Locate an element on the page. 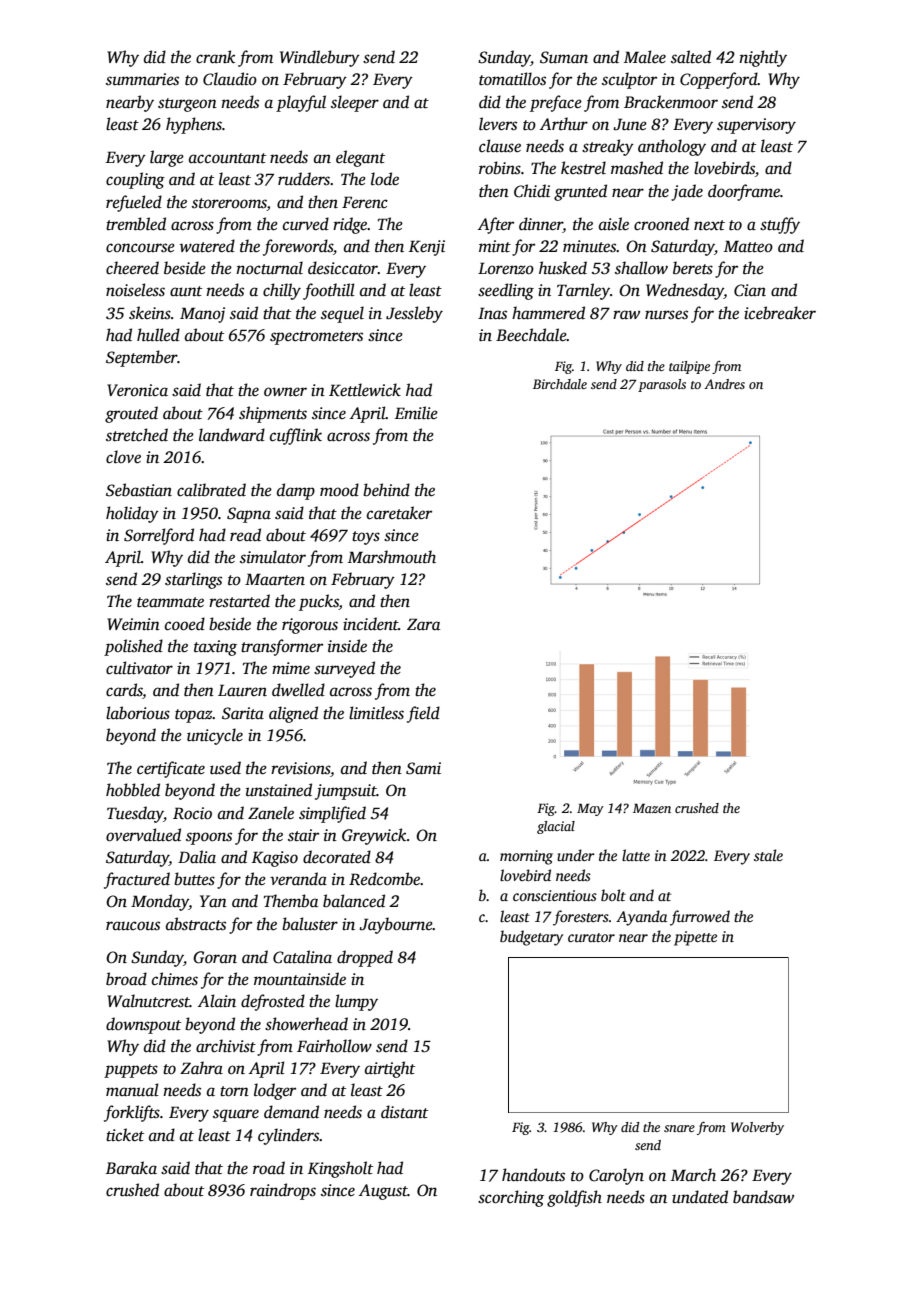 The width and height of the page is (924, 1308). raindrops is located at coordinates (283, 1191).
